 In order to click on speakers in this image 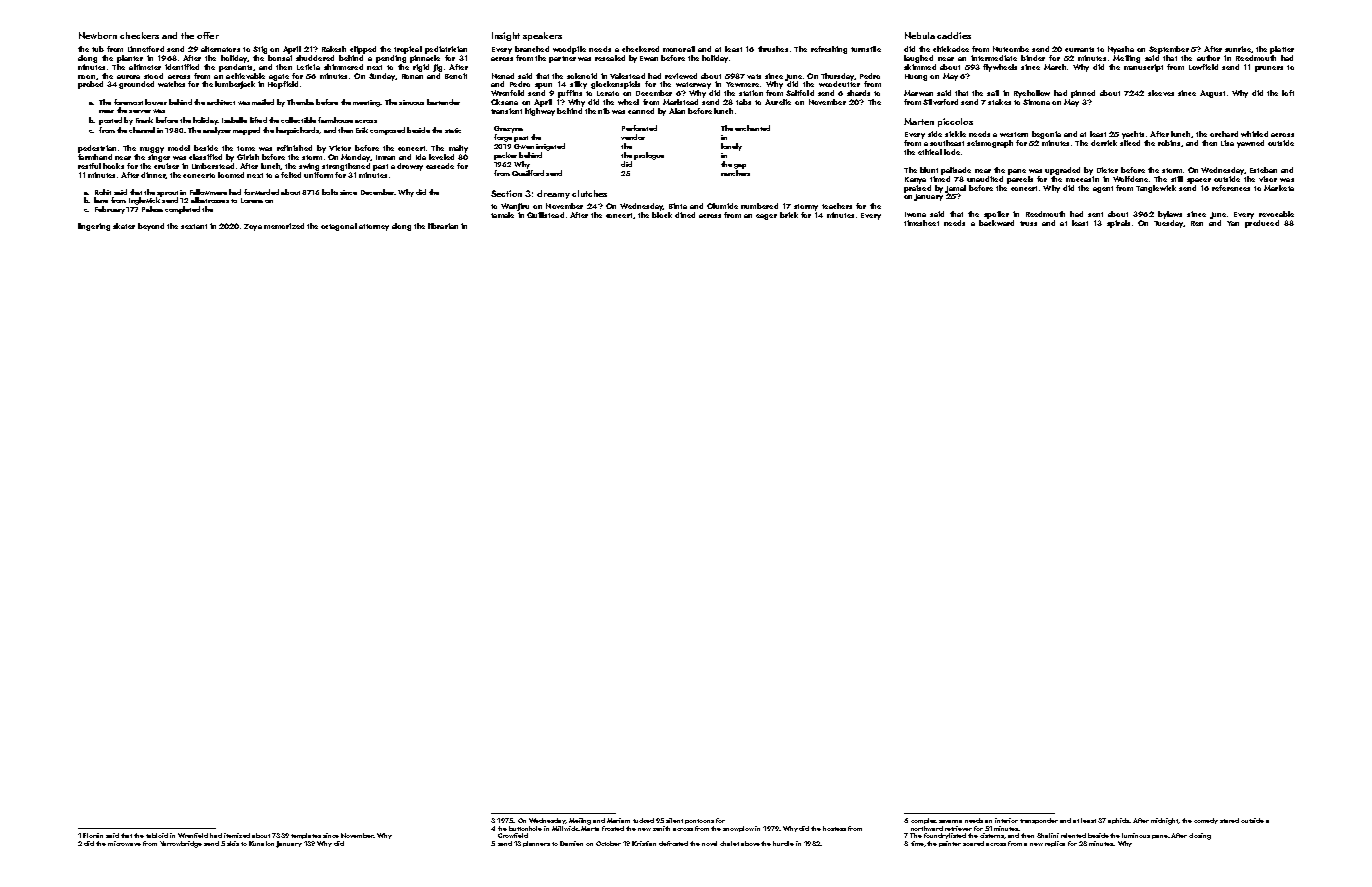, I will do `click(542, 36)`.
